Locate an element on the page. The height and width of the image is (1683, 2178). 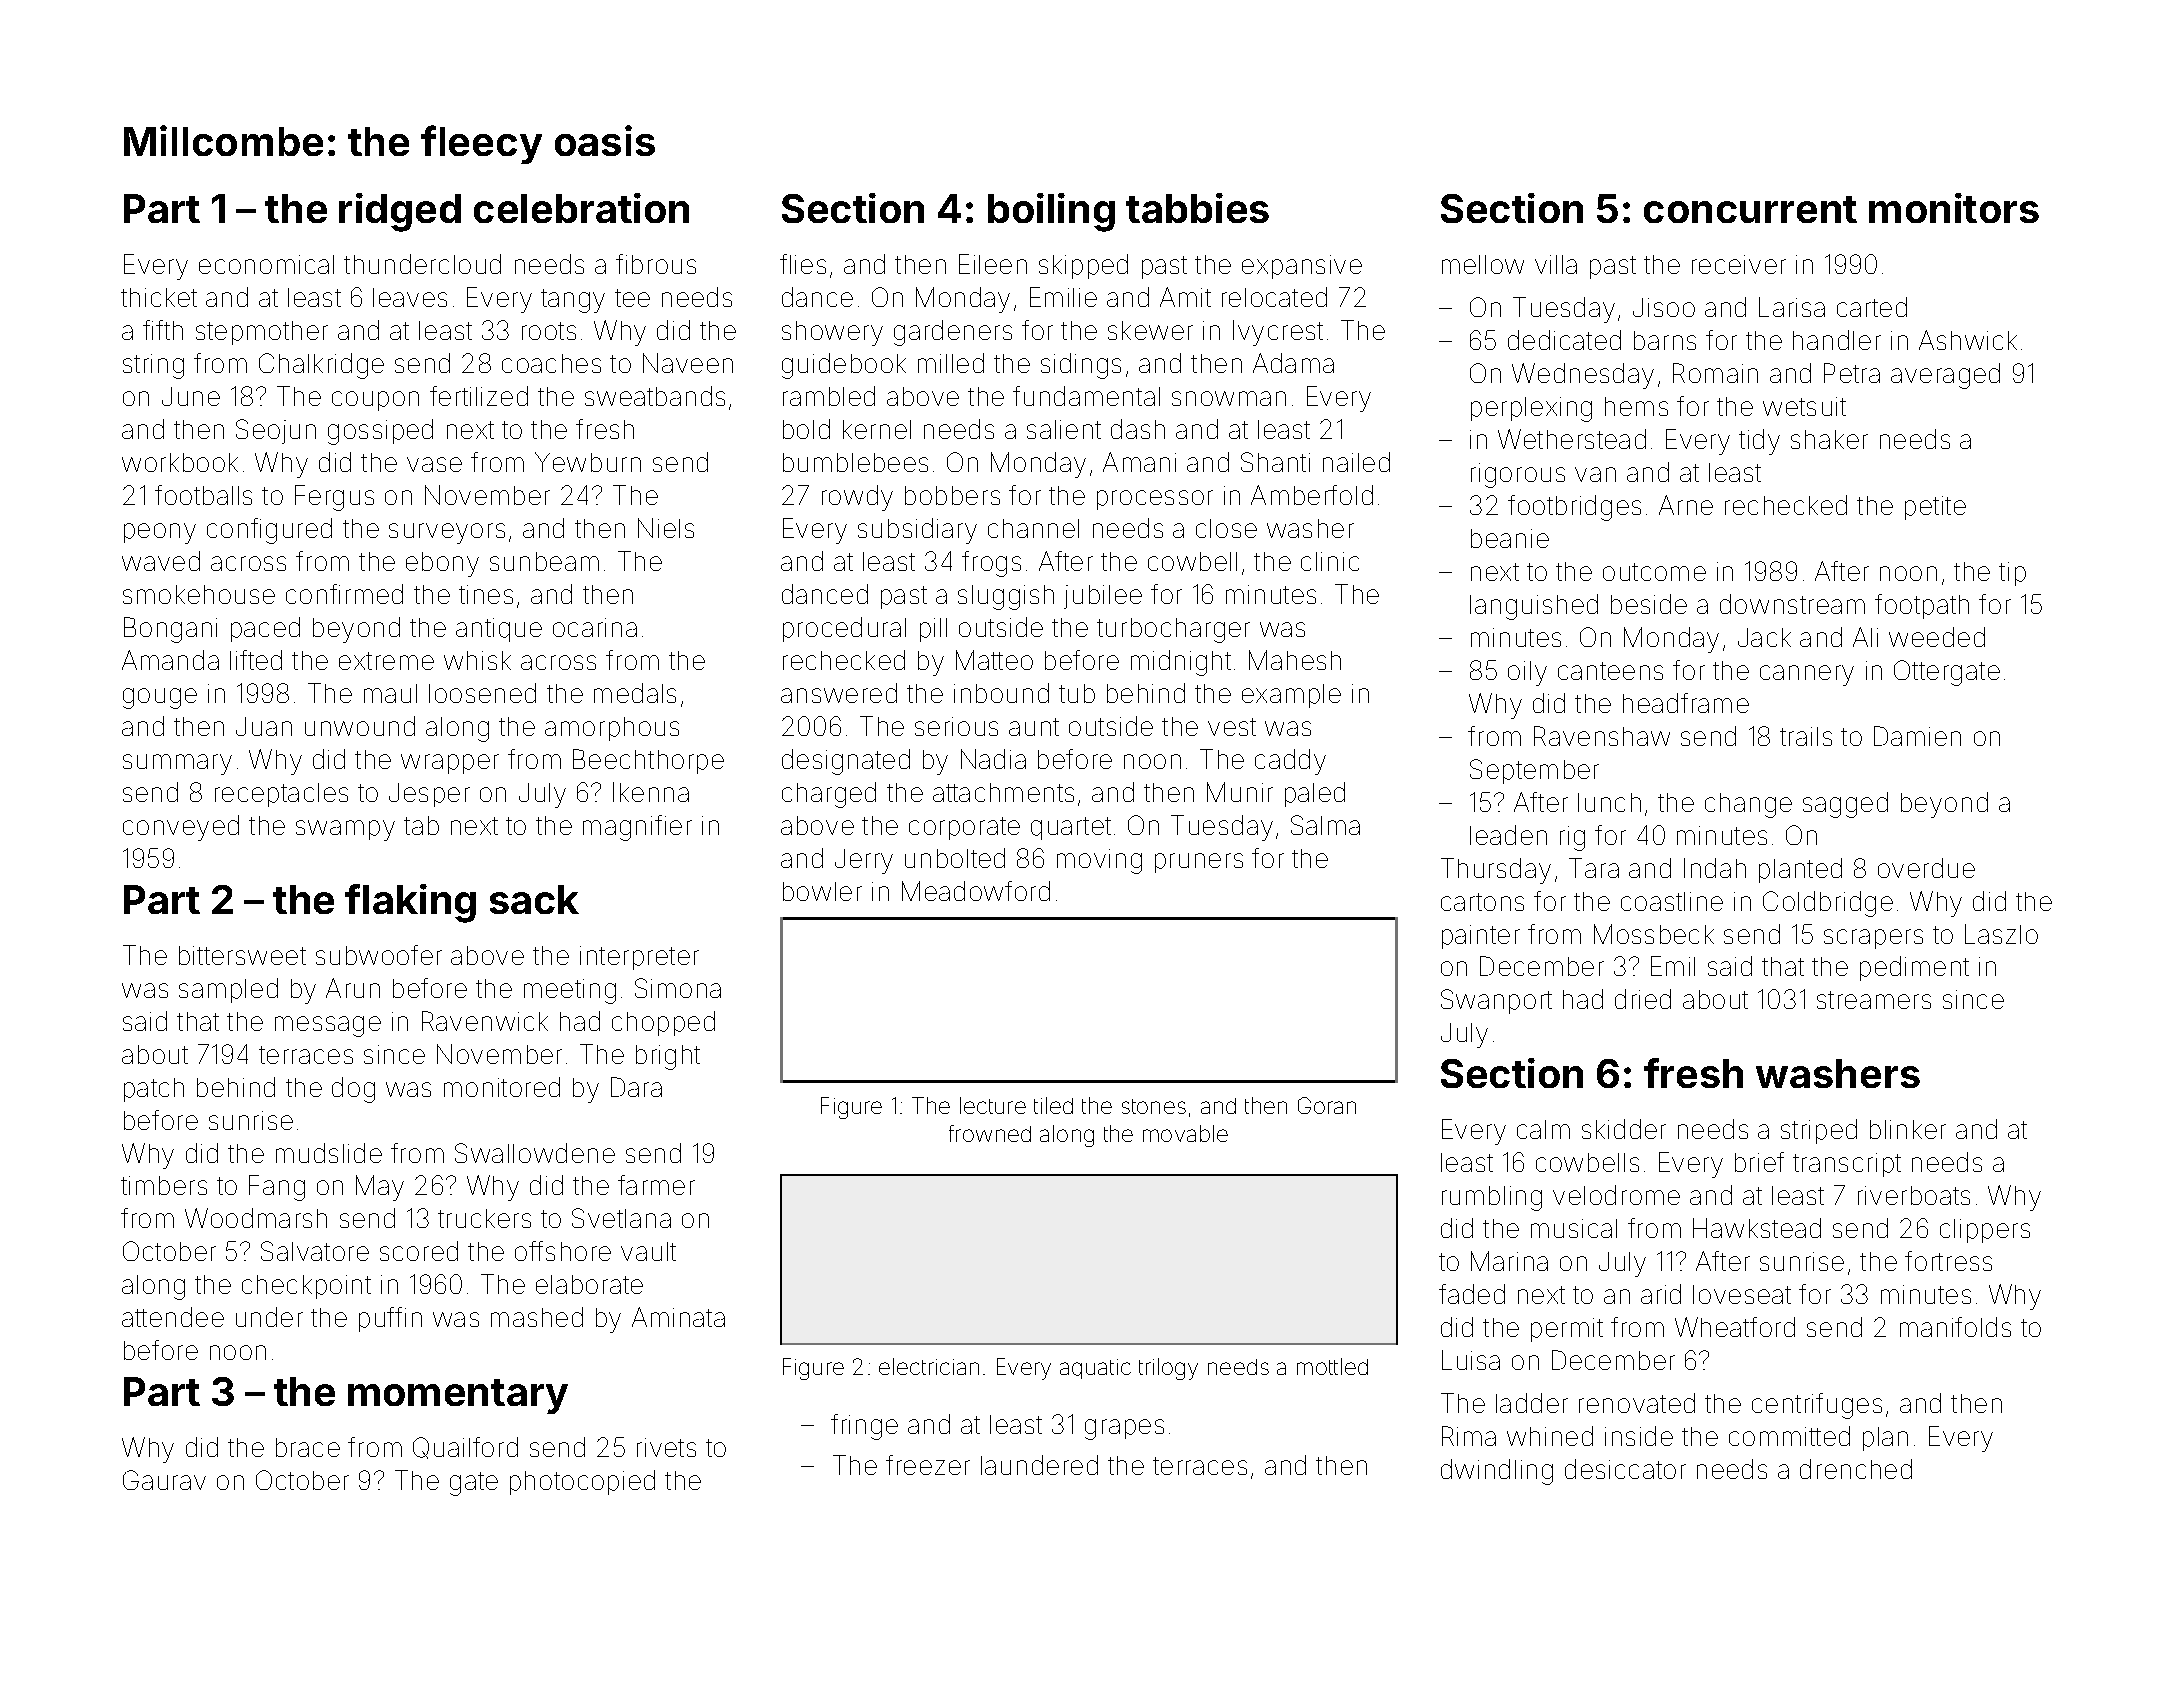
drenched is located at coordinates (1856, 1469).
